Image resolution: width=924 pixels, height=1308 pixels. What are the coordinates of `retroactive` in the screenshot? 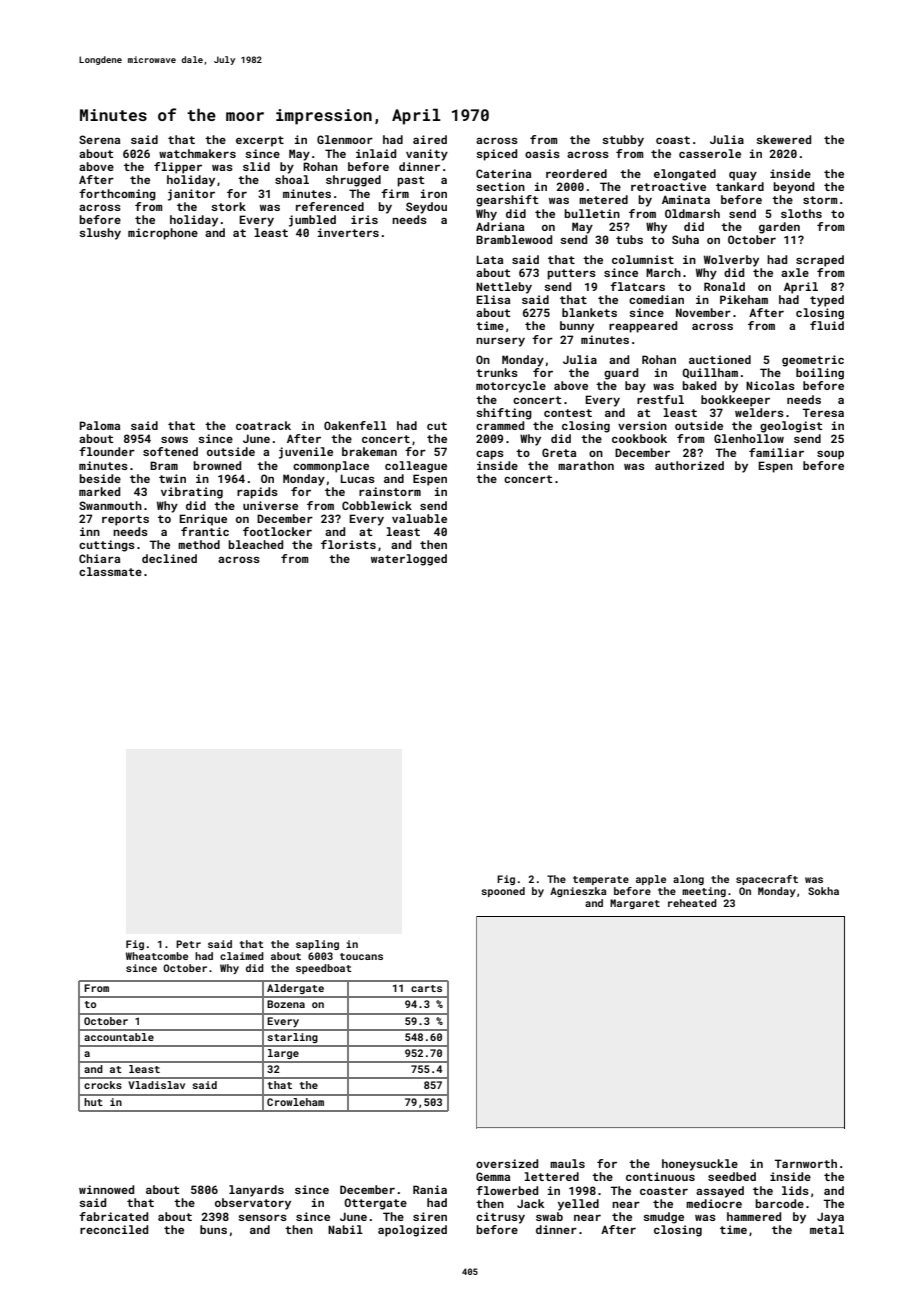 It's located at (668, 186).
